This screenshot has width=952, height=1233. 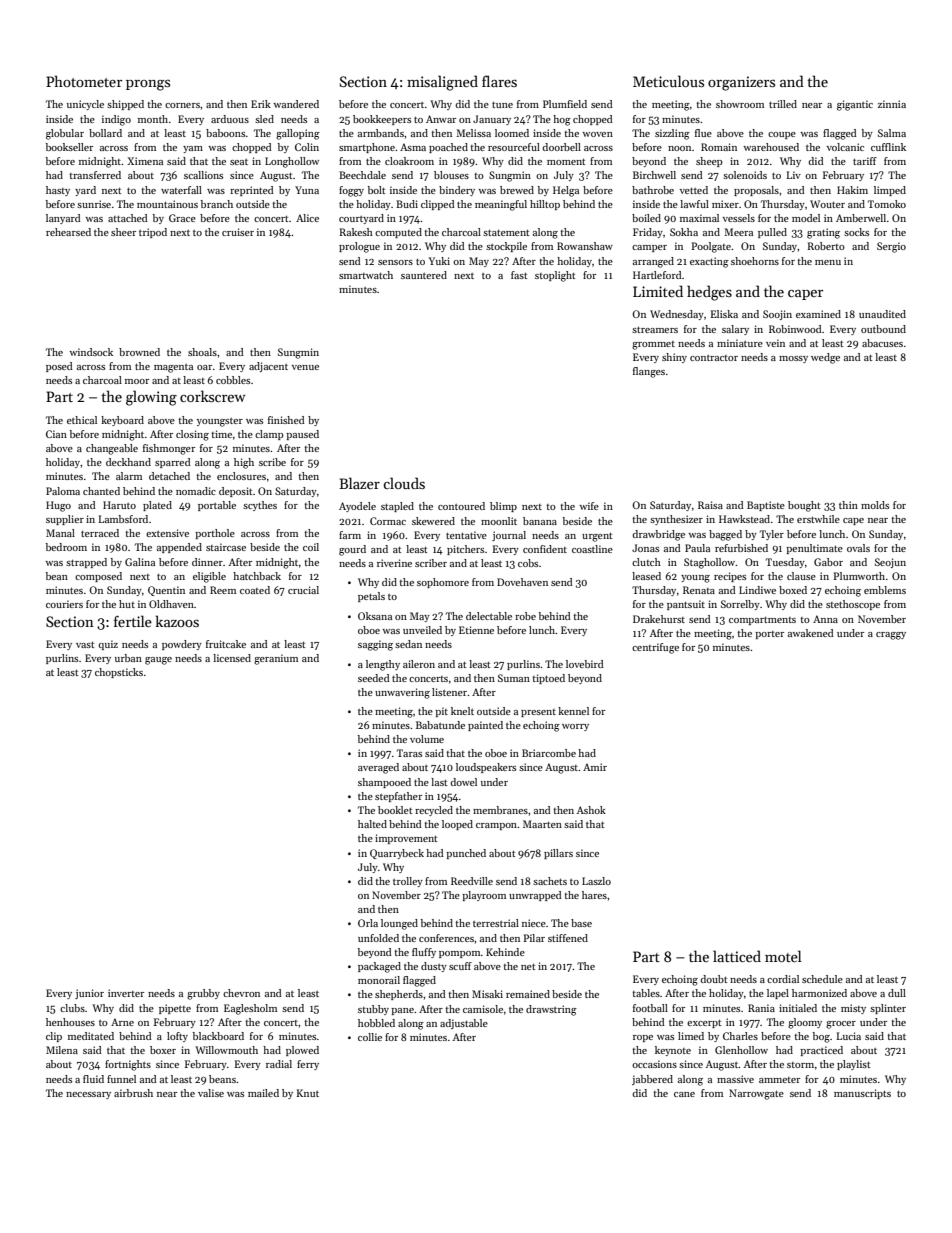 I want to click on misaligned, so click(x=442, y=83).
